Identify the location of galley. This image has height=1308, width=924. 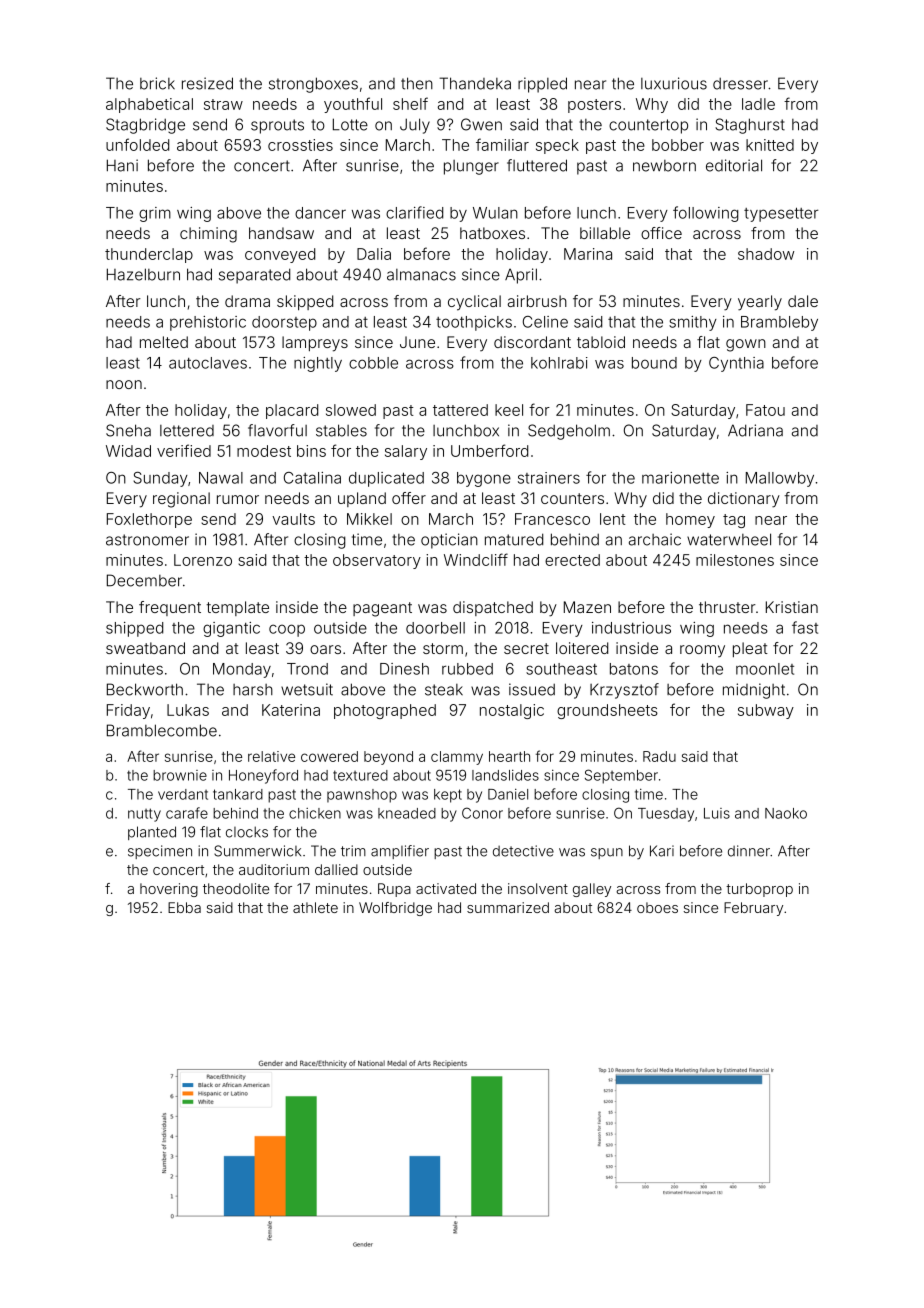
(592, 890).
